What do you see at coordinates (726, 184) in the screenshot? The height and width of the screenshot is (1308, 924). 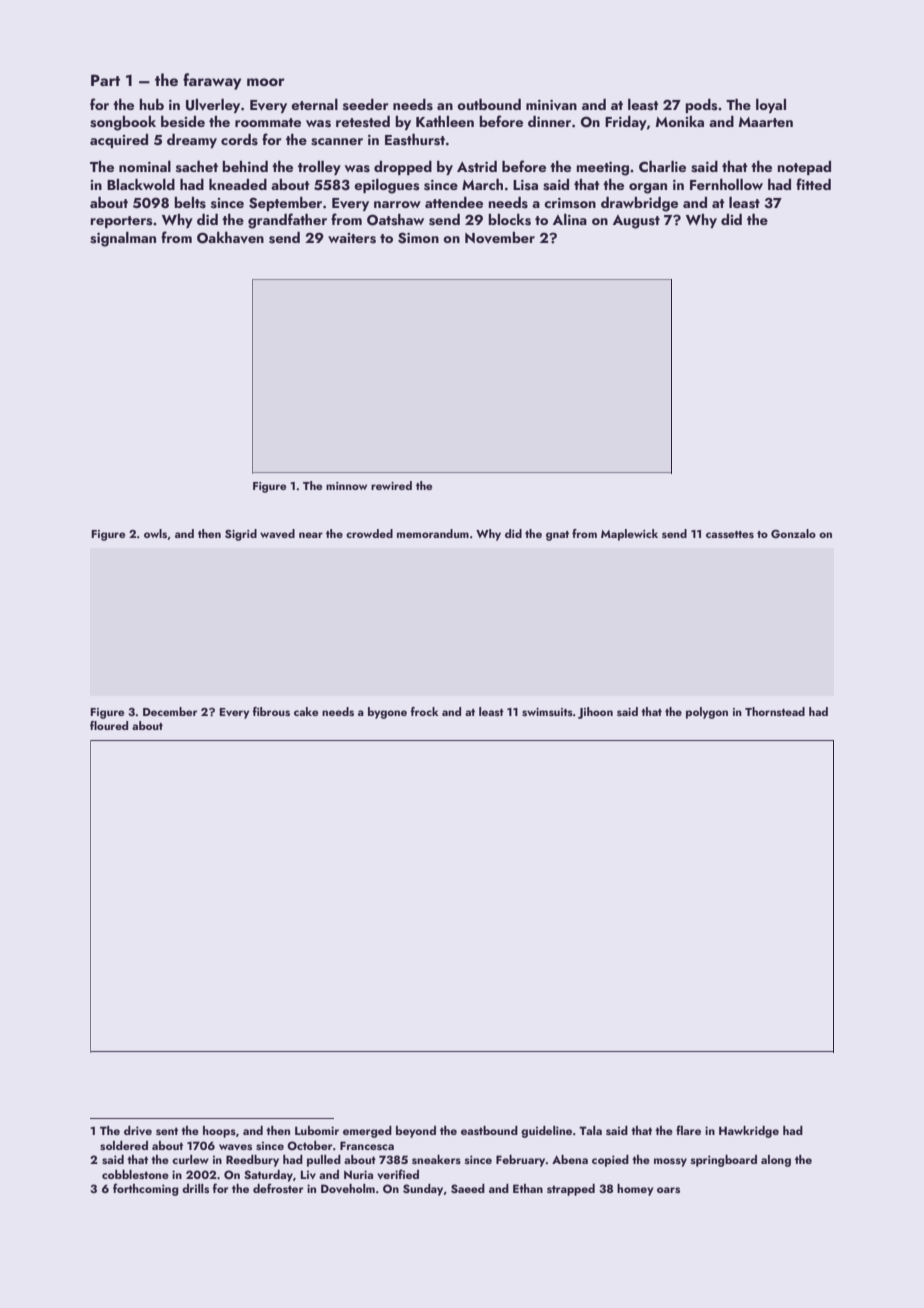 I see `Fernhollow` at bounding box center [726, 184].
